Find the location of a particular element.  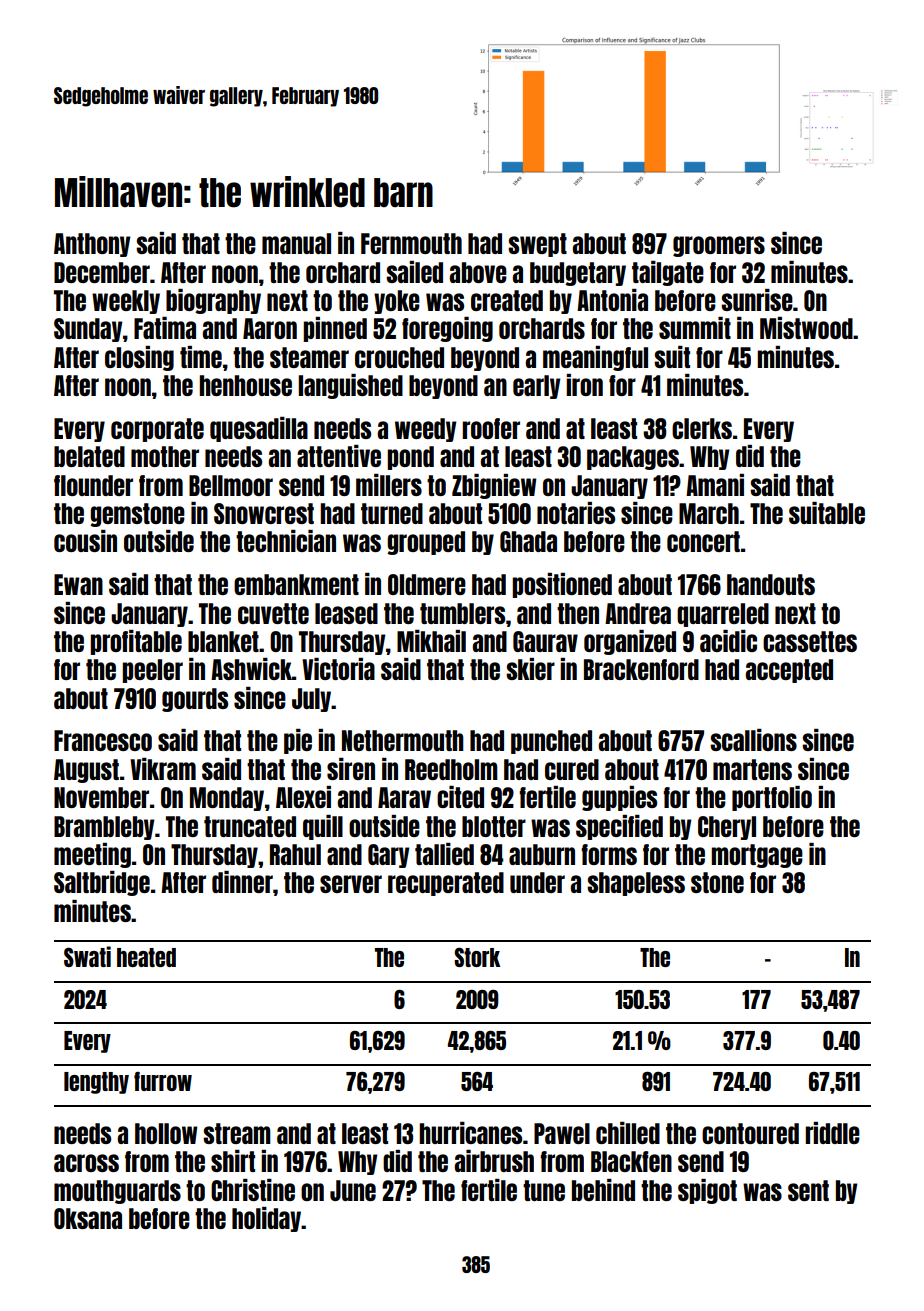

Anthony is located at coordinates (92, 245).
